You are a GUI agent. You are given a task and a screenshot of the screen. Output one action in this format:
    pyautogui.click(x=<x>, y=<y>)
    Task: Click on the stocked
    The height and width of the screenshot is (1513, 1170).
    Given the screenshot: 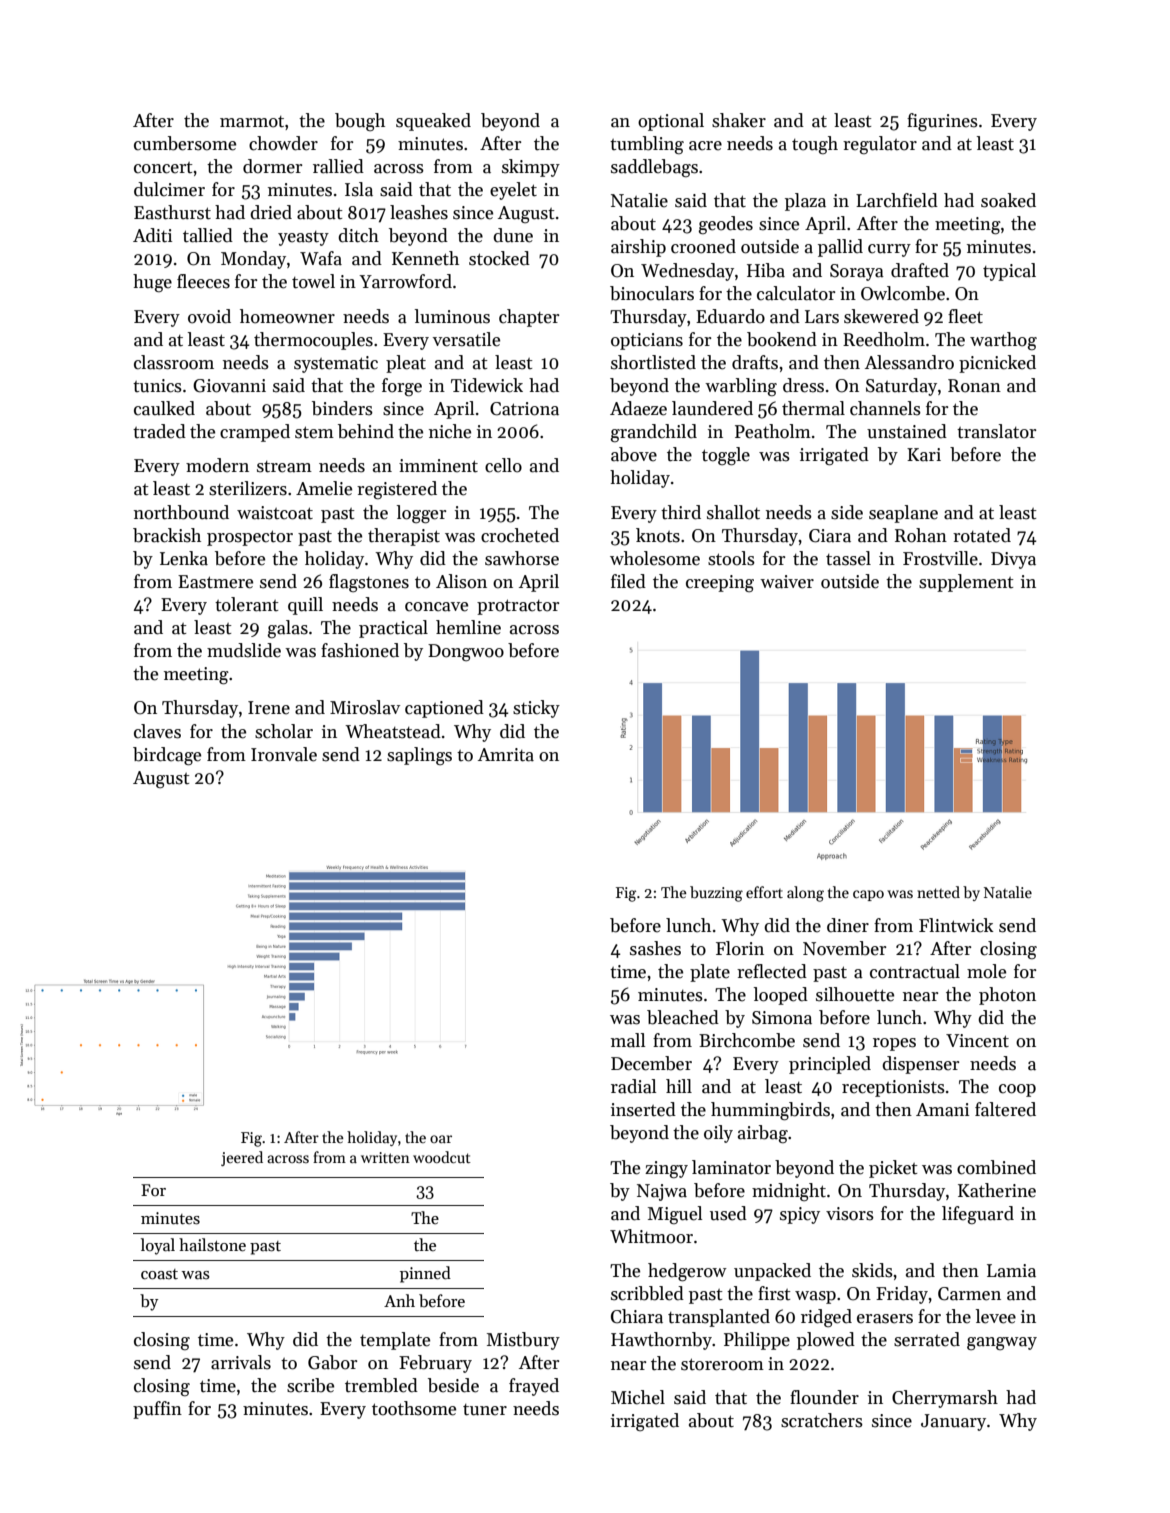 What is the action you would take?
    pyautogui.click(x=499, y=258)
